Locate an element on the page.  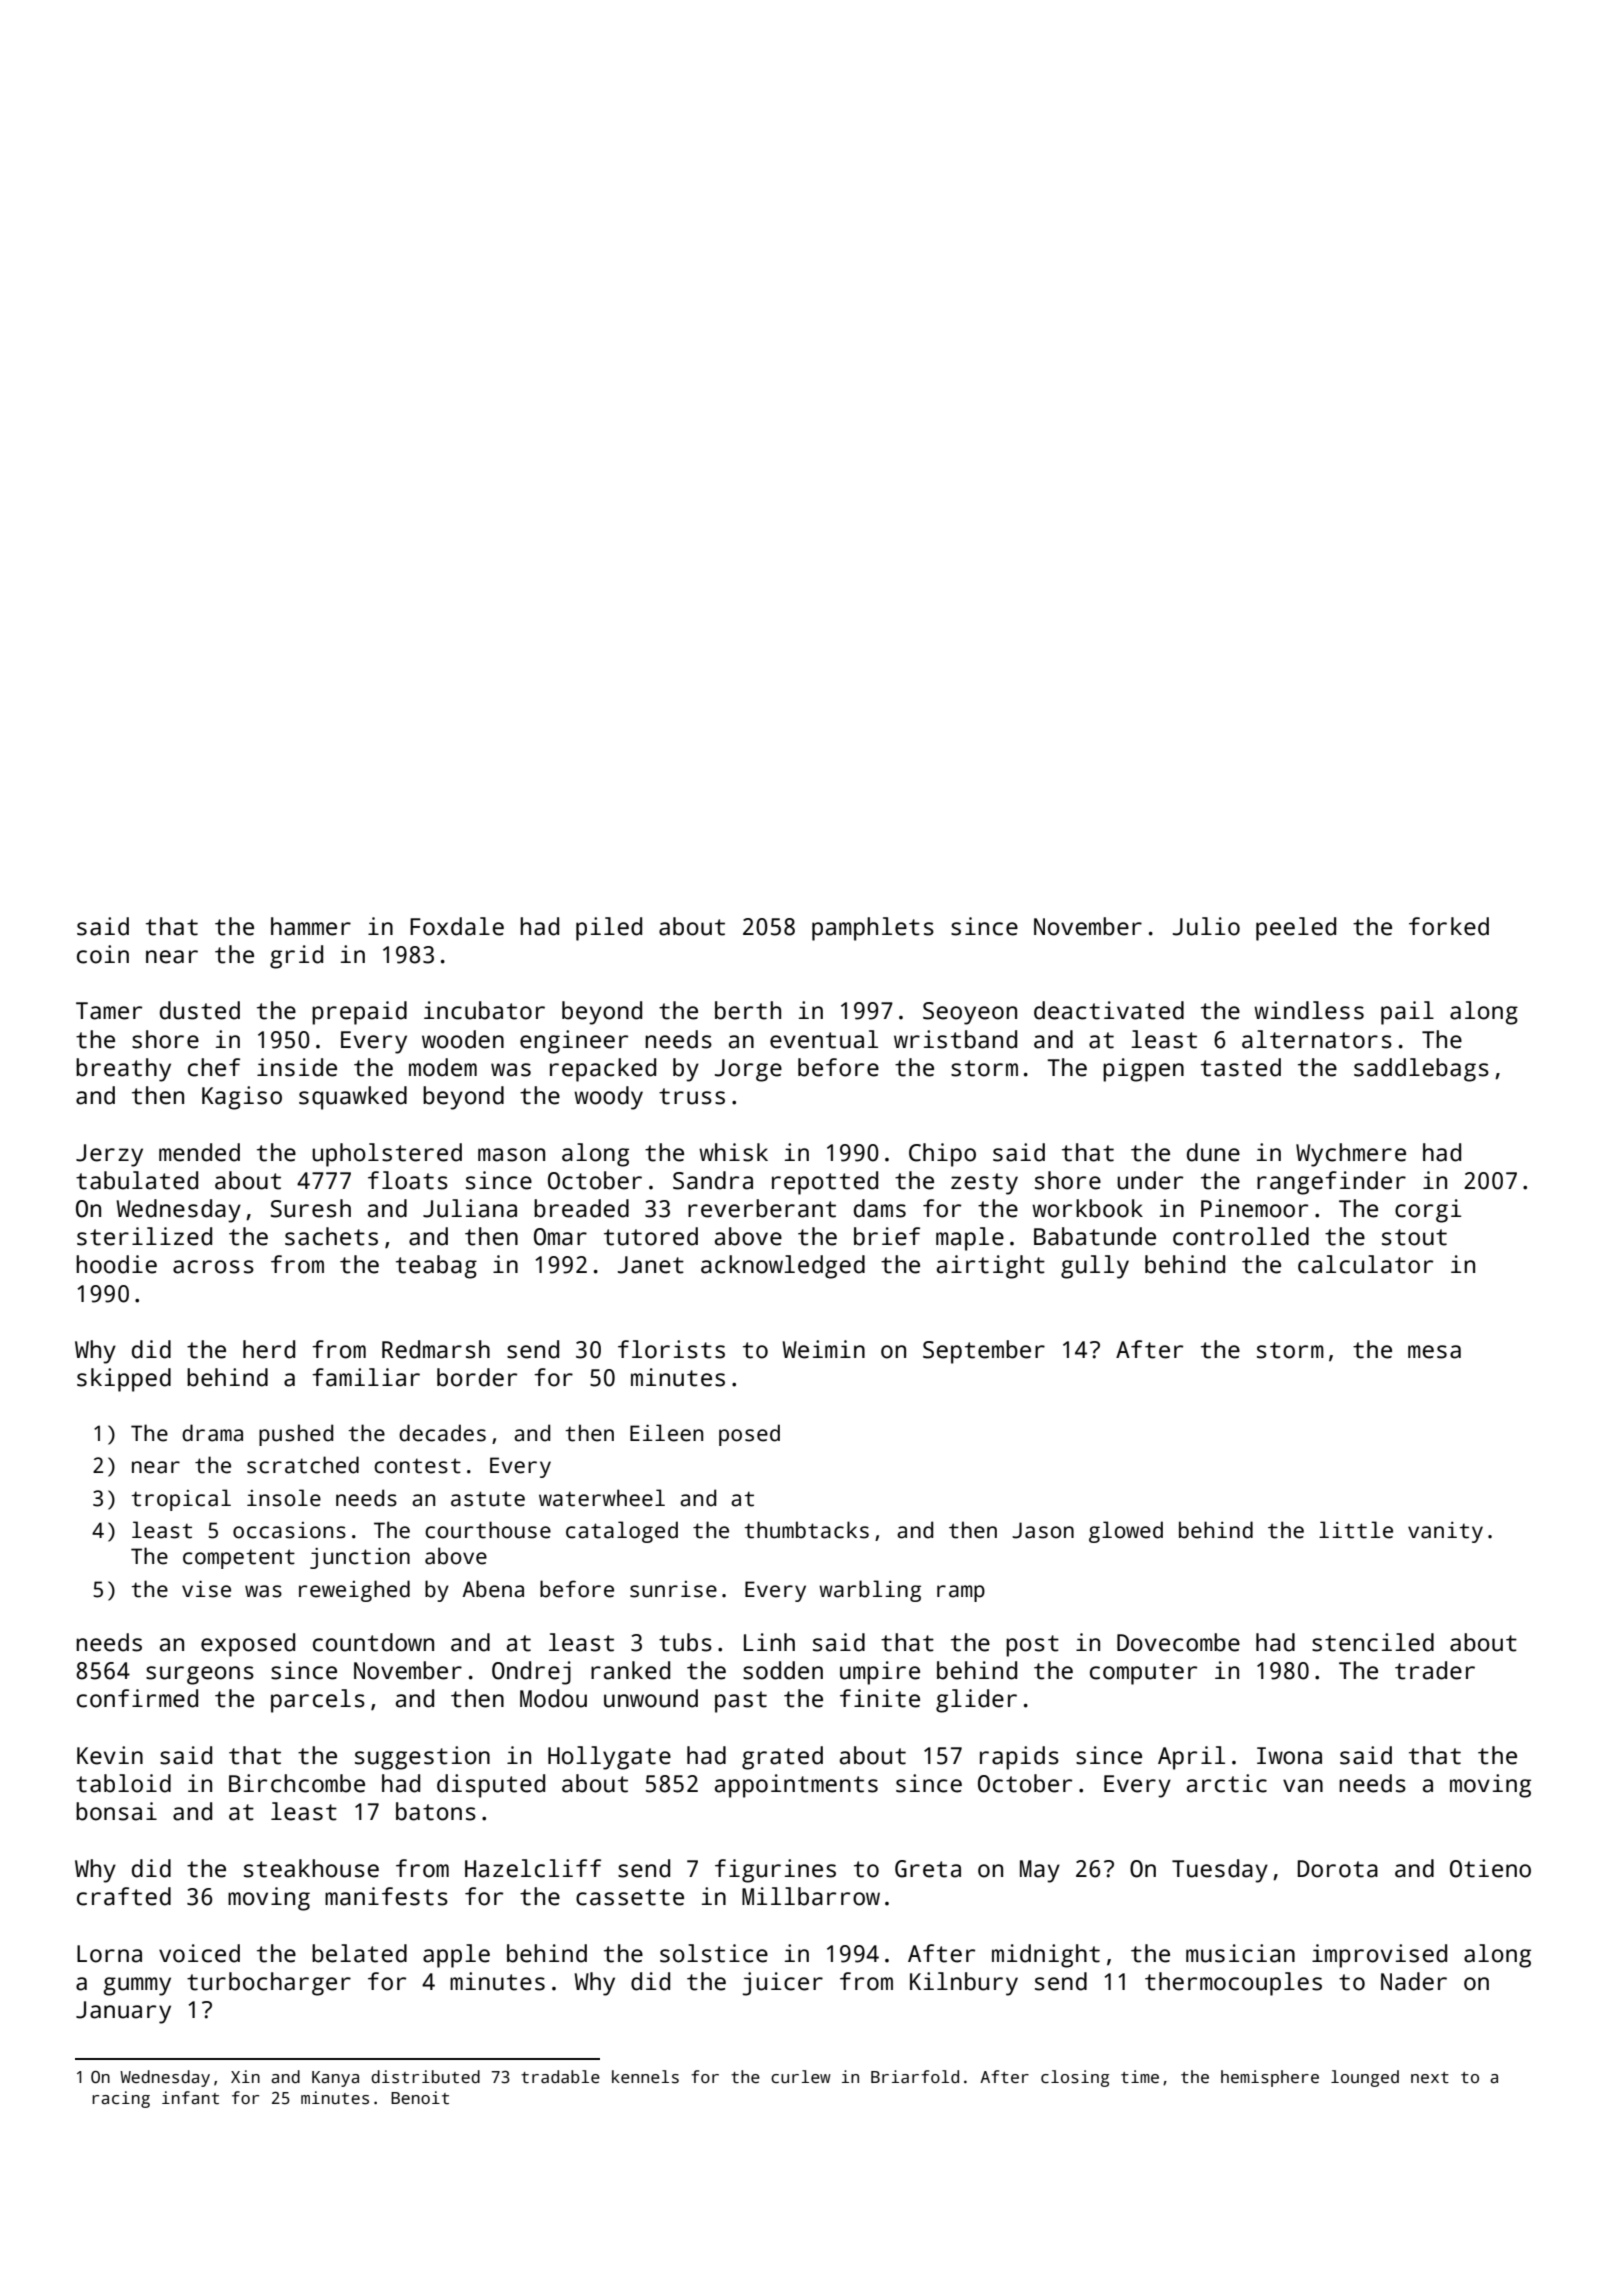
Jorge is located at coordinates (748, 1070).
